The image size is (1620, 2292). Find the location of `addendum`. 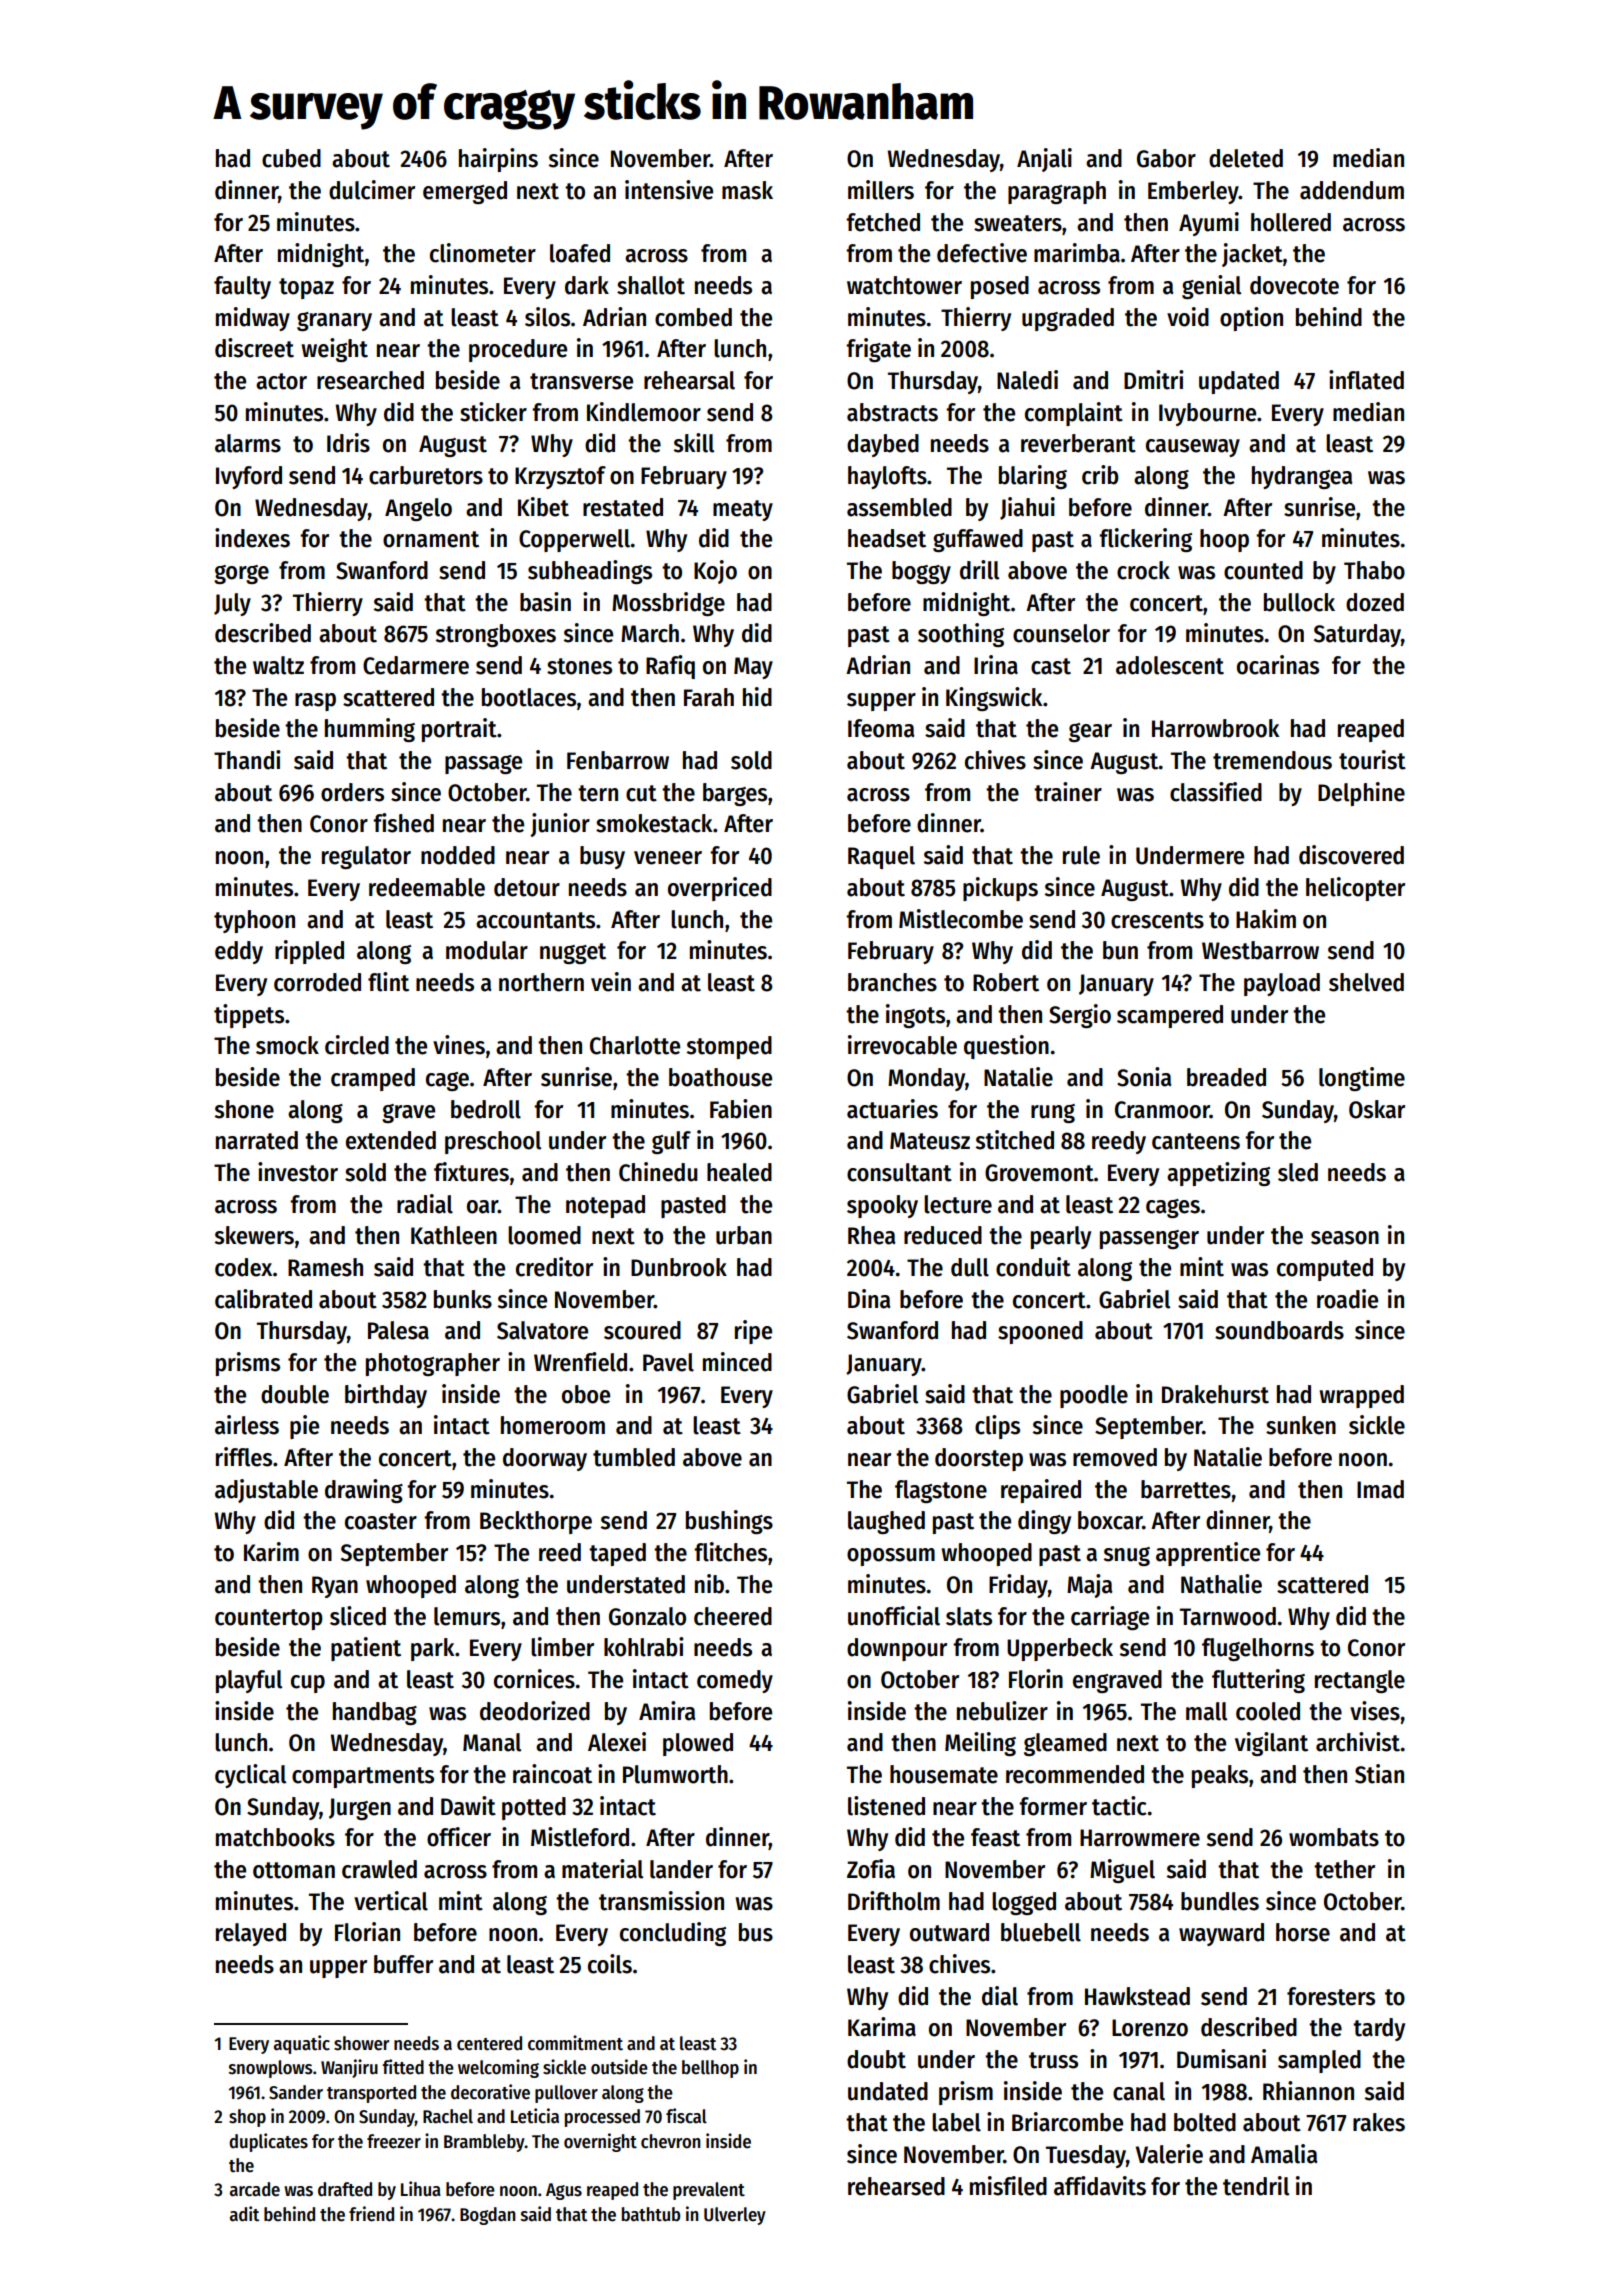

addendum is located at coordinates (1352, 190).
